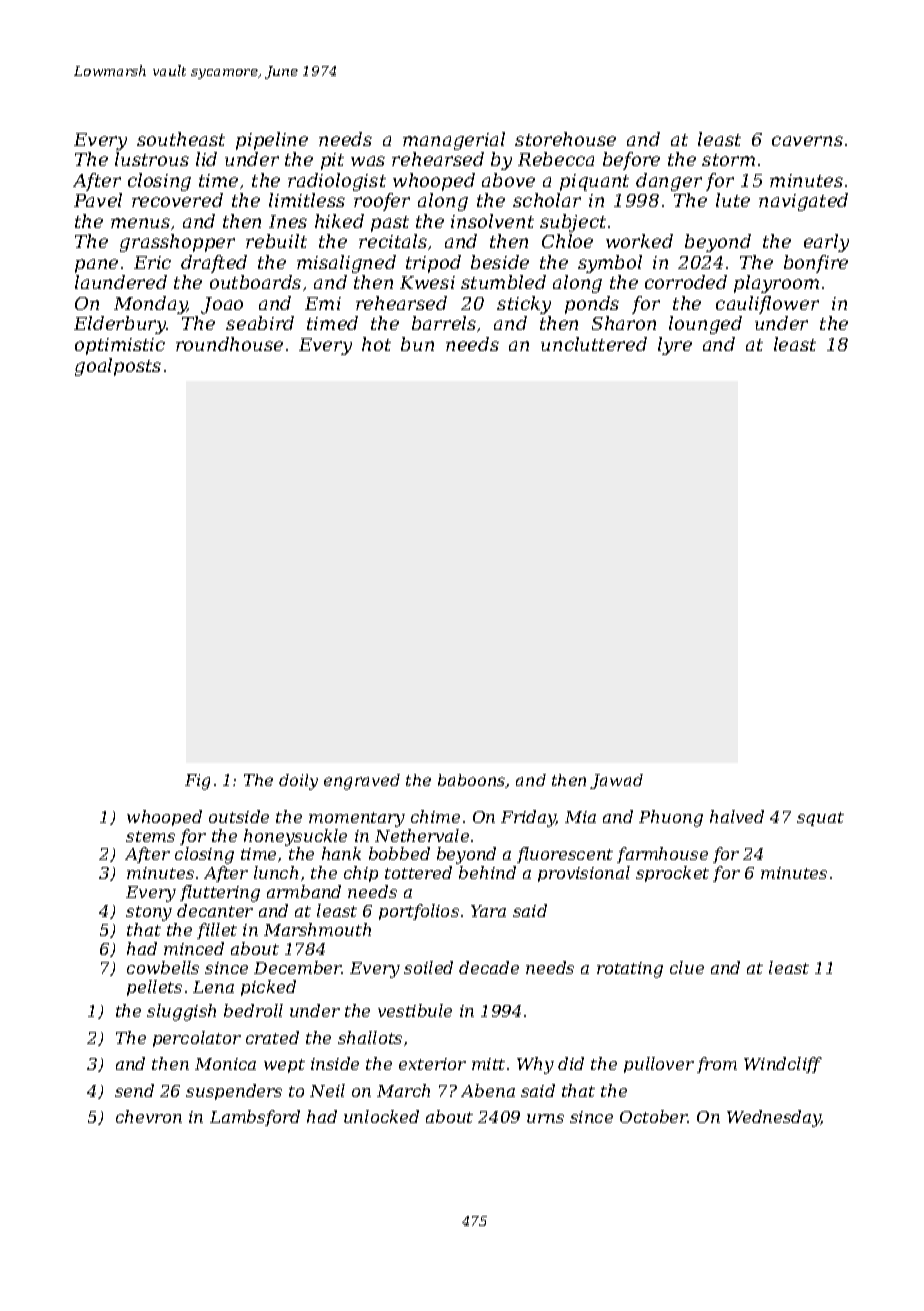 This document has height=1311, width=924. I want to click on Fig, so click(197, 782).
